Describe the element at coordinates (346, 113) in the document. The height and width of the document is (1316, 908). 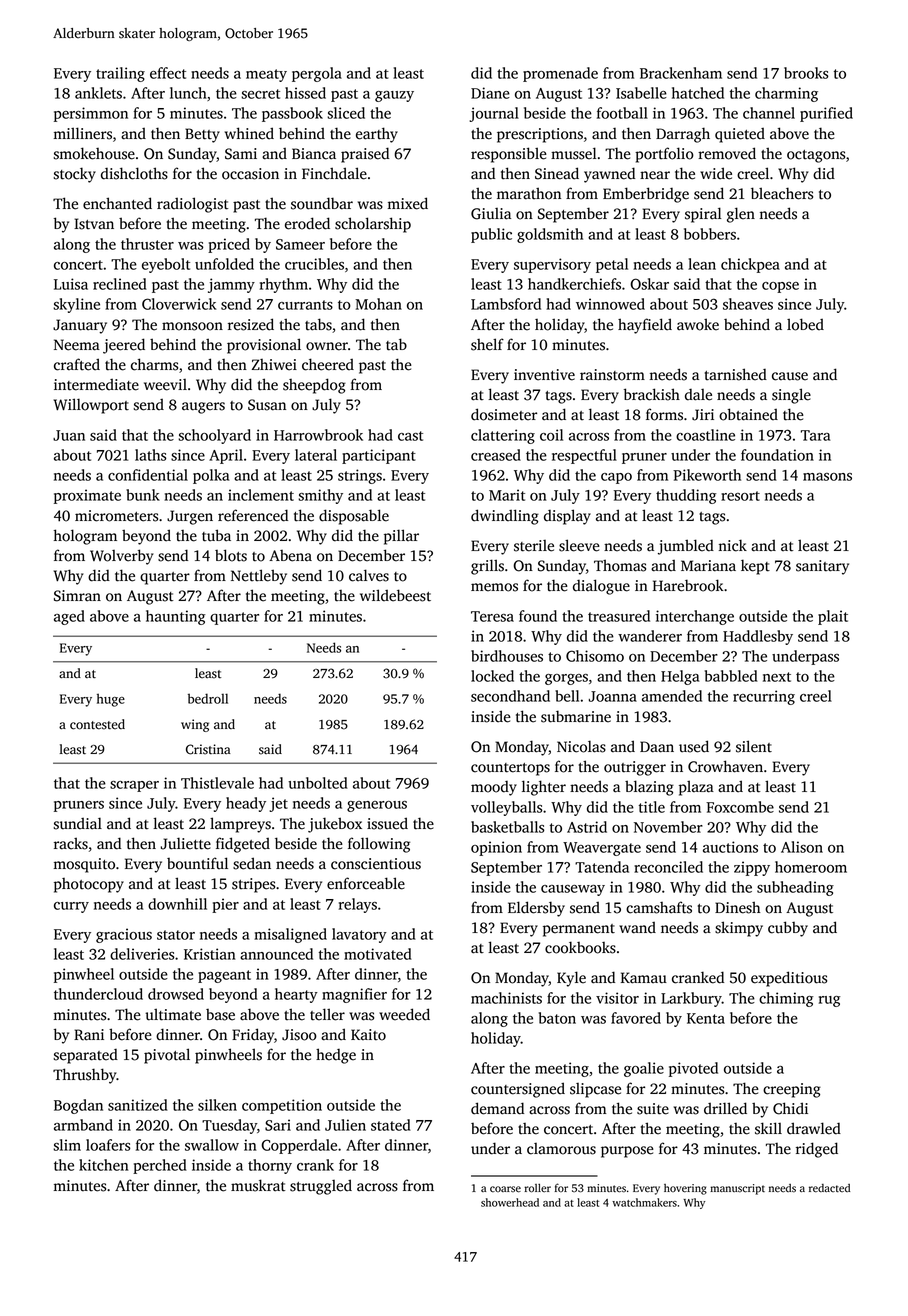
I see `sliced` at that location.
